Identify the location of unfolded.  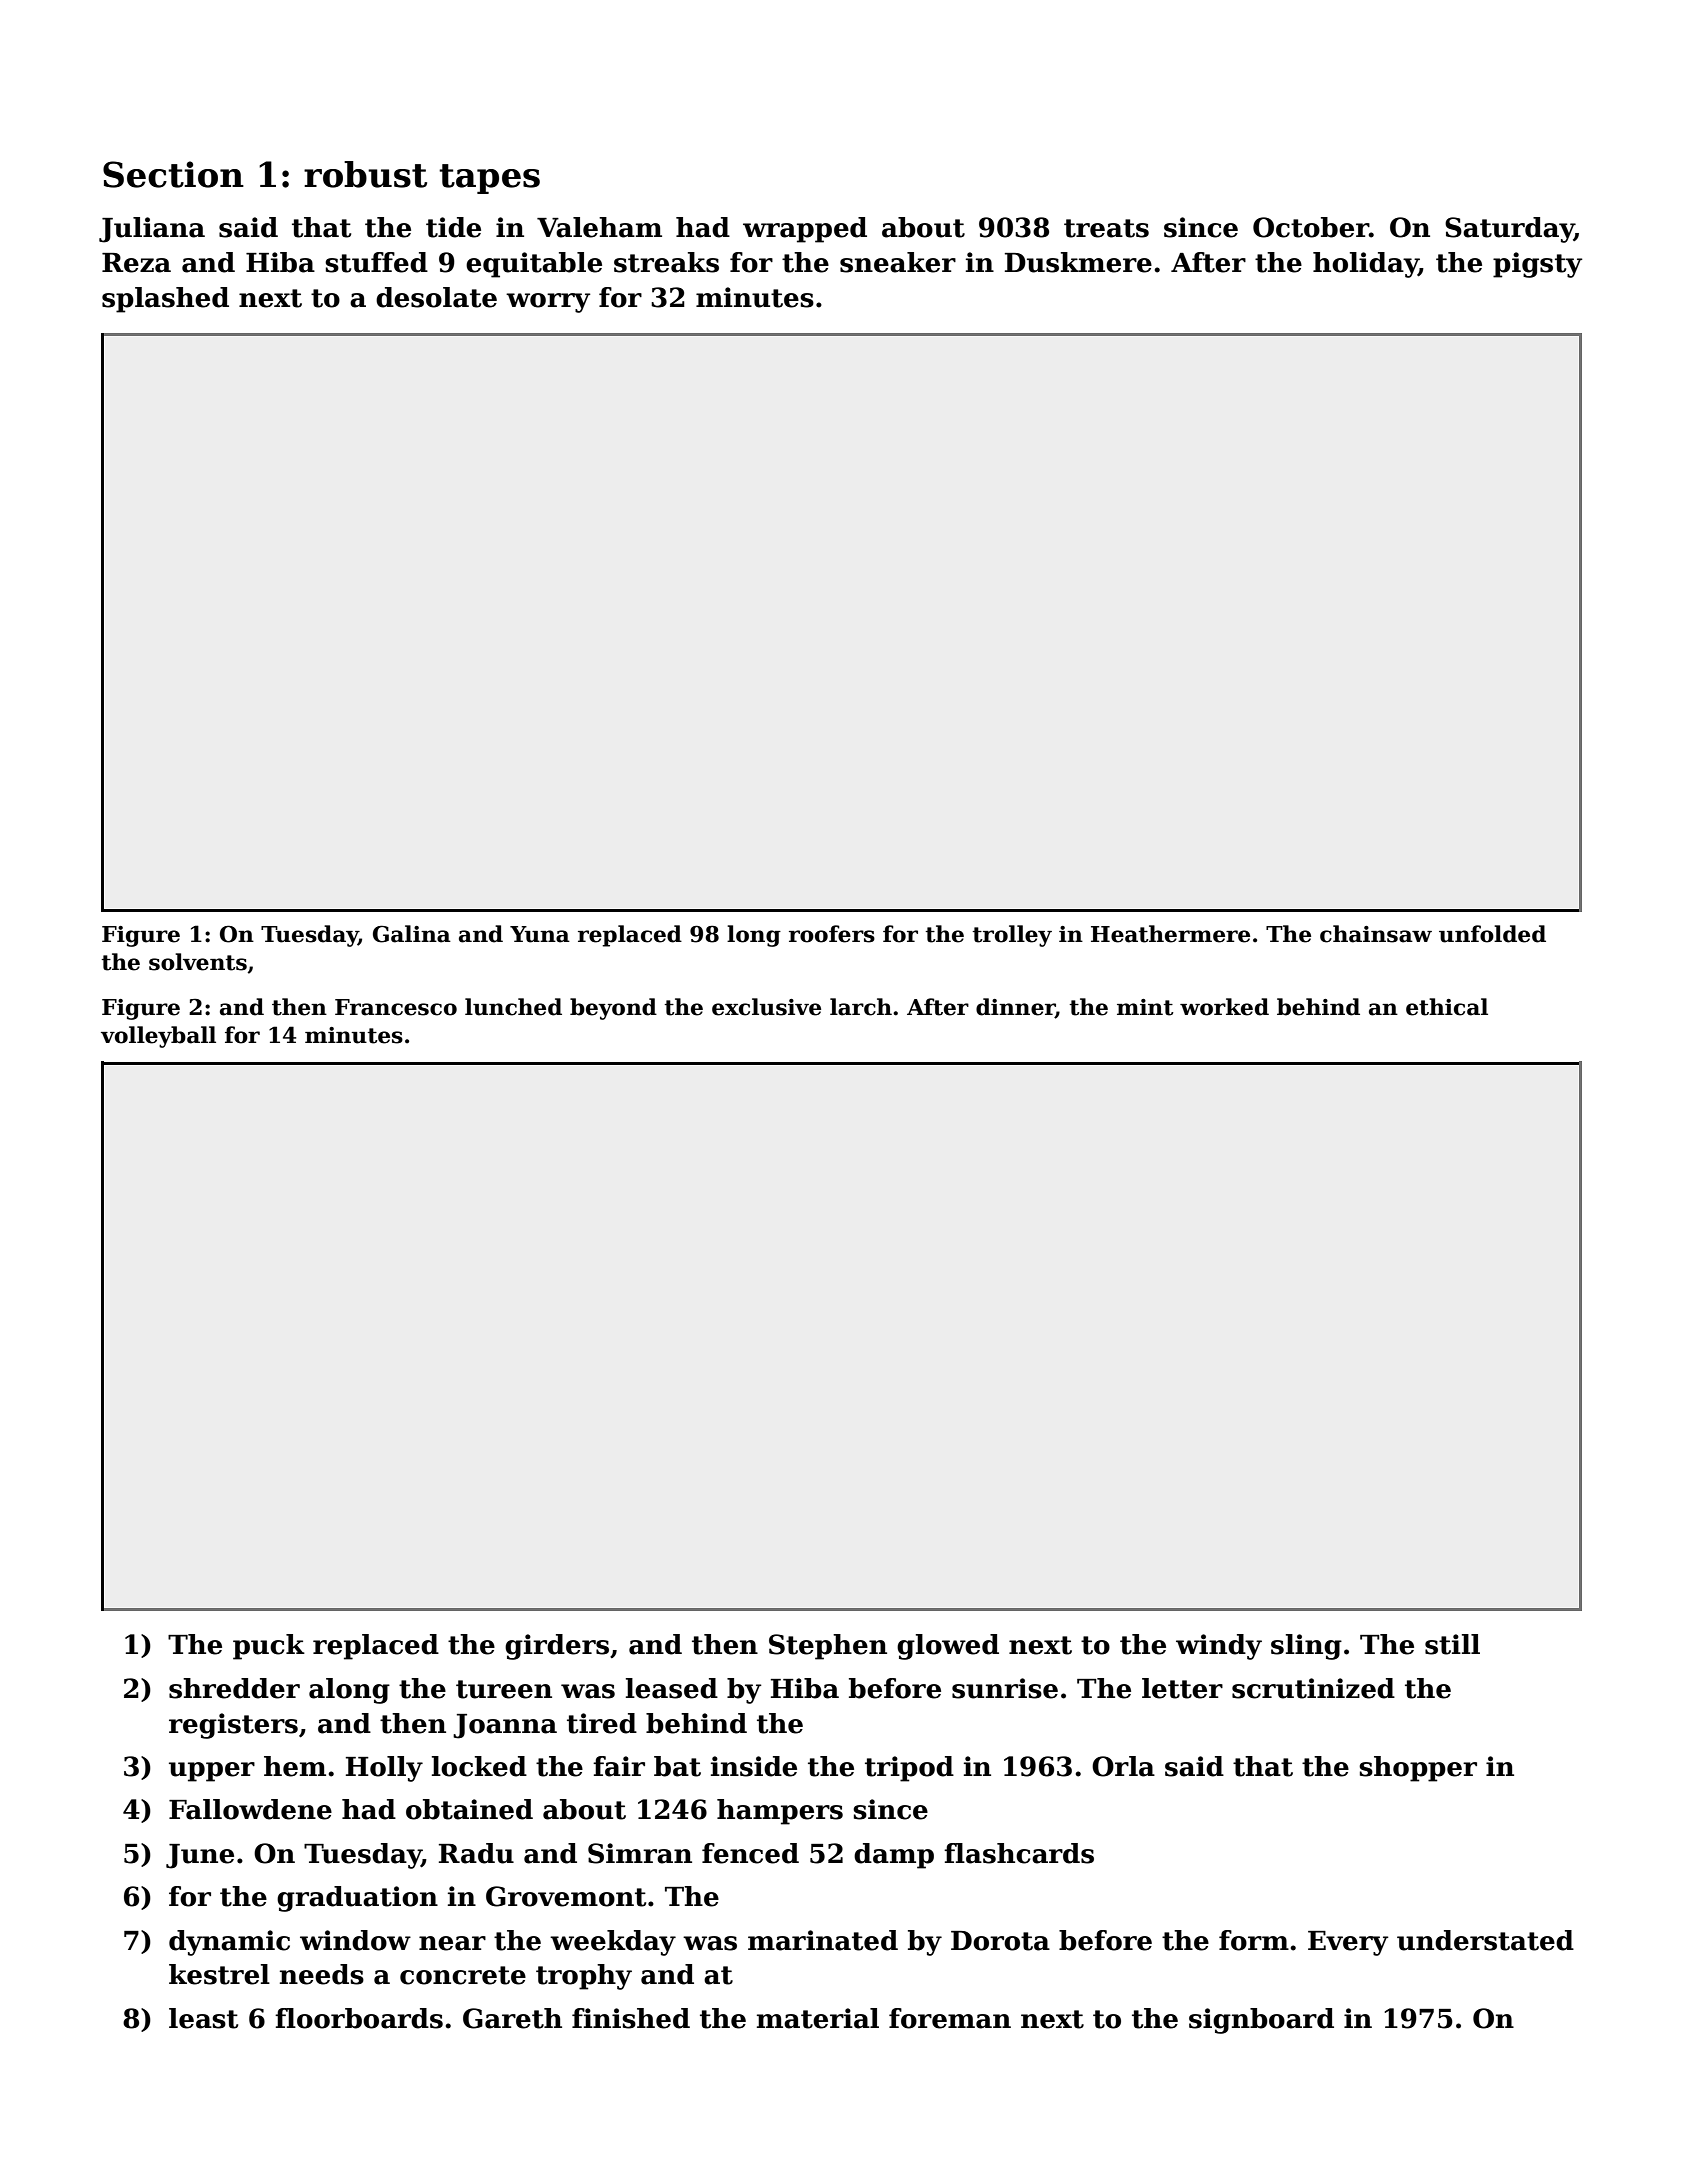
(1492, 934).
